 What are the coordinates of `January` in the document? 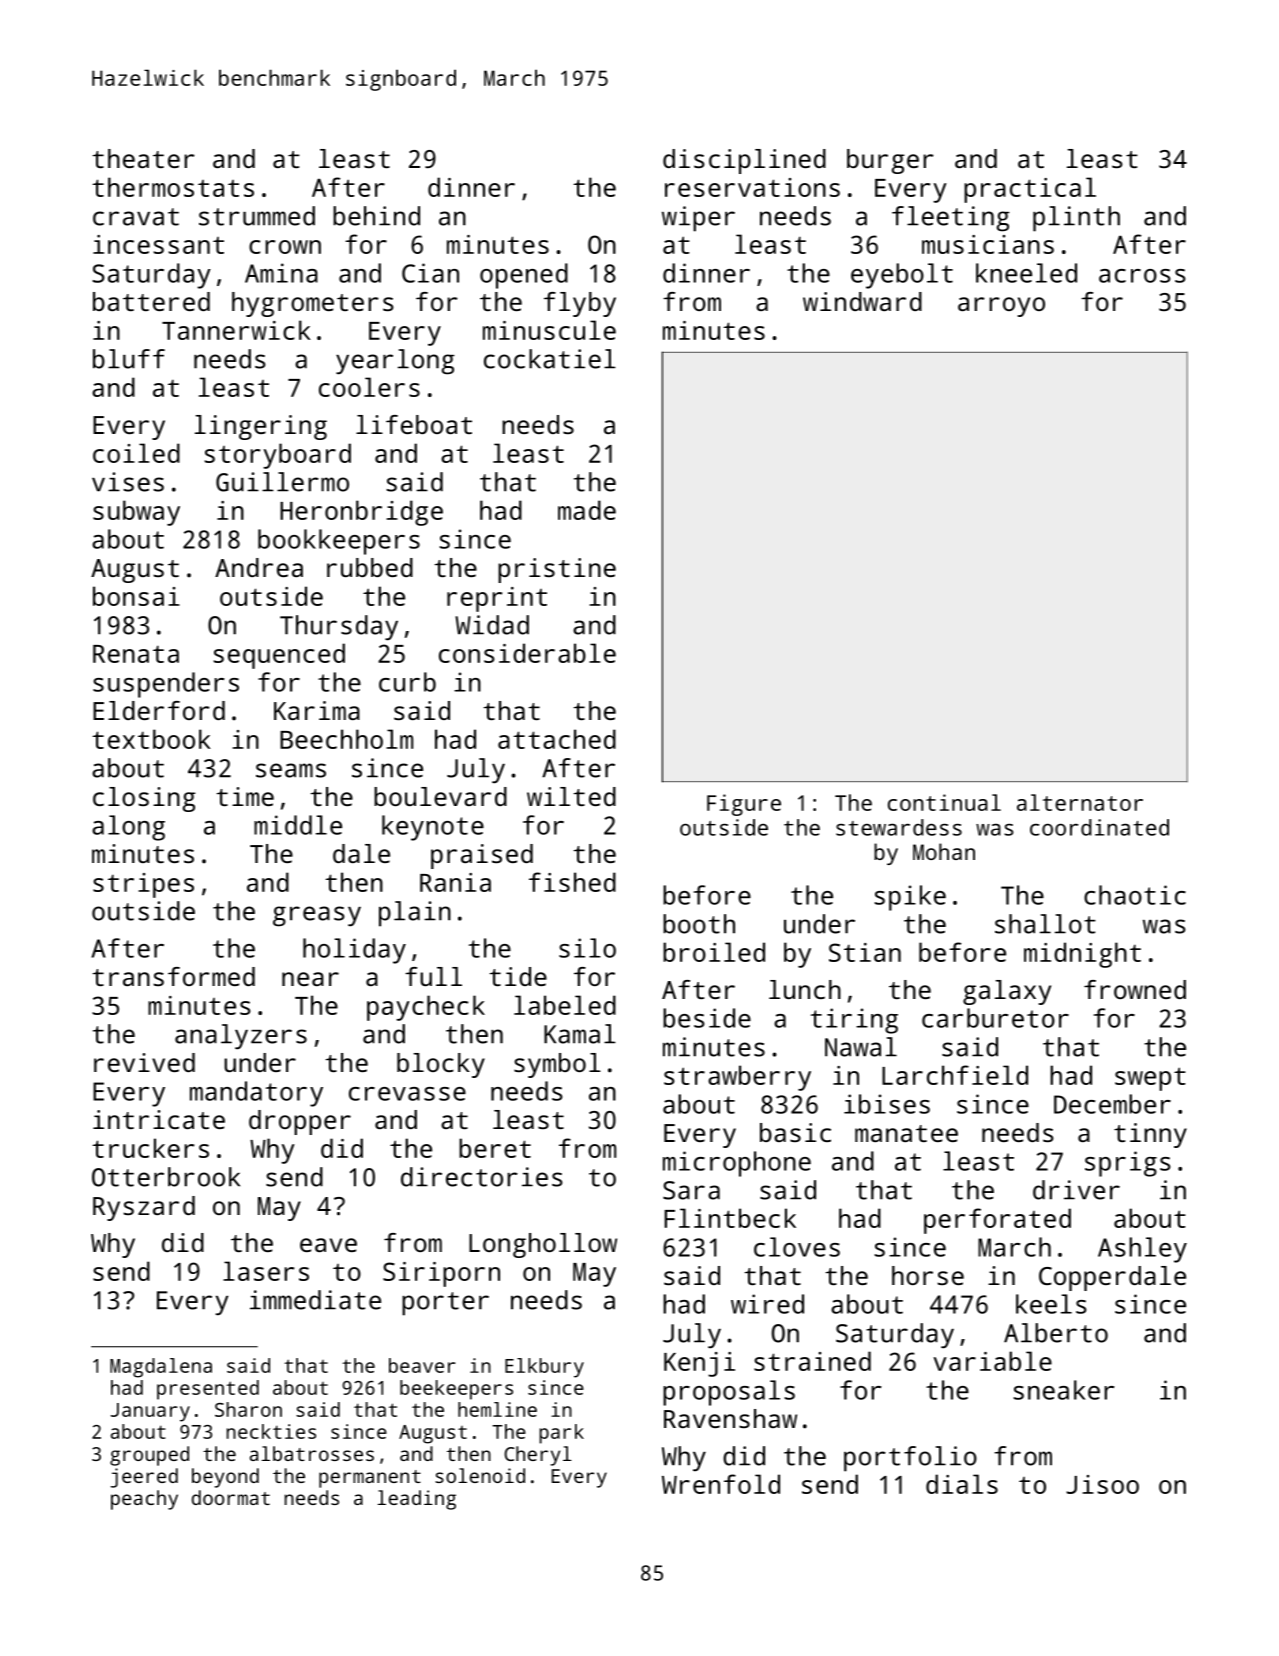 It's located at (150, 1412).
